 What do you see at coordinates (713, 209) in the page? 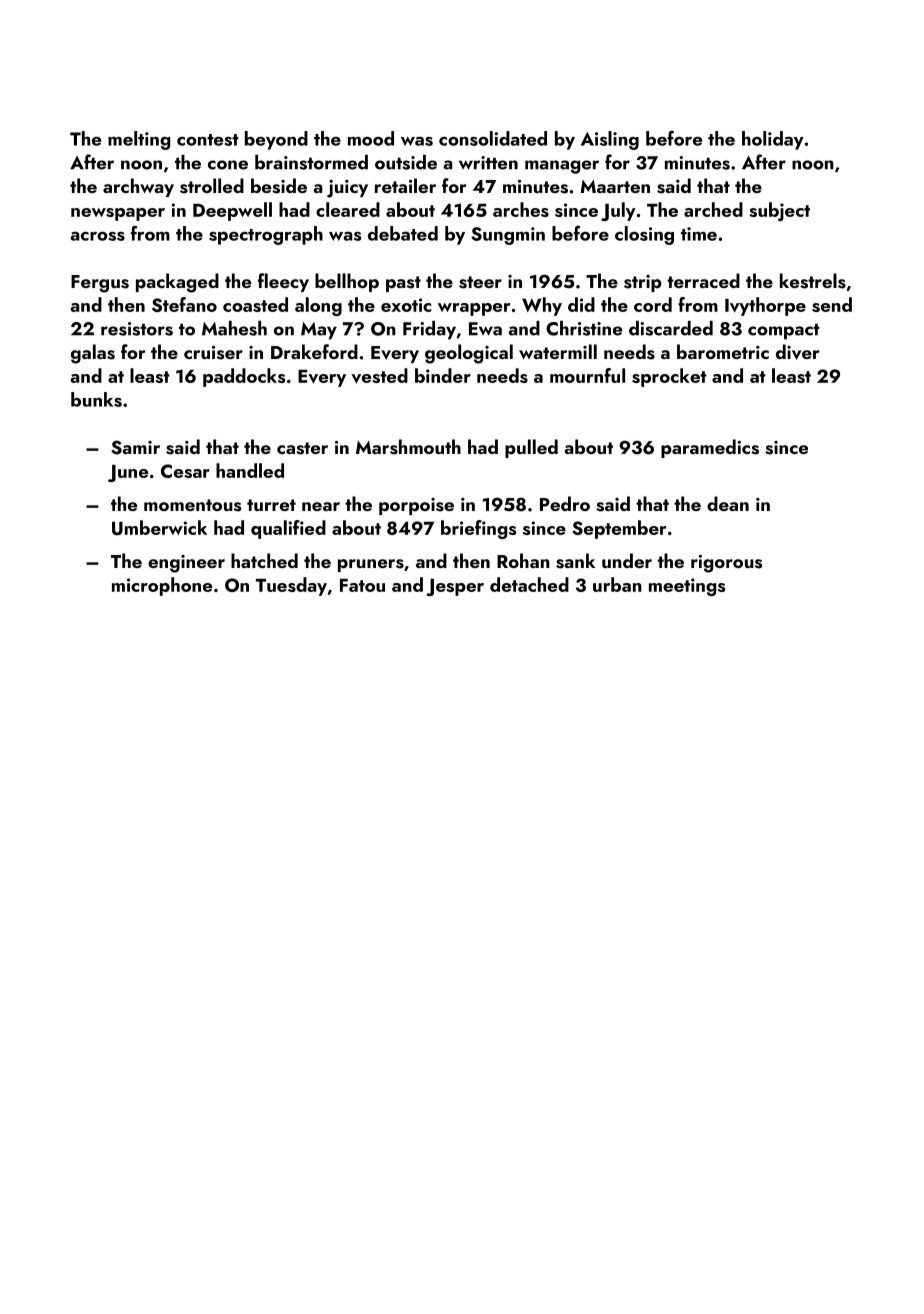
I see `arched` at bounding box center [713, 209].
